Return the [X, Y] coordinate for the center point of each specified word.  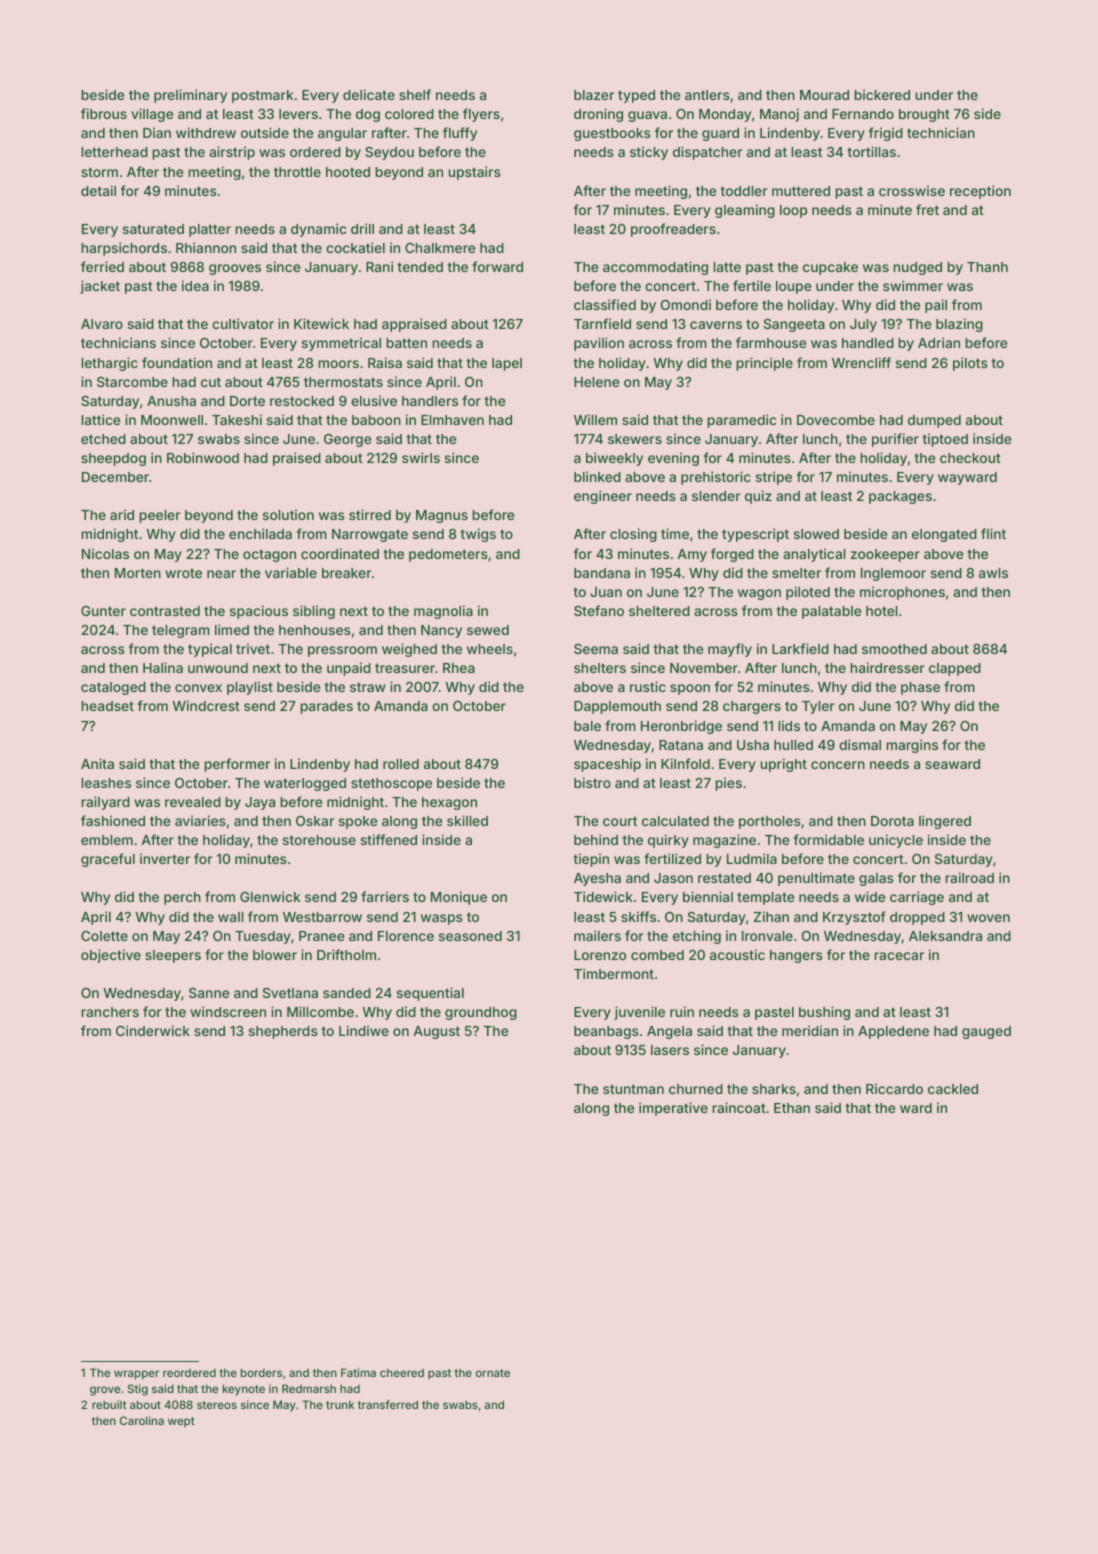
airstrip [232, 153]
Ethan [792, 1108]
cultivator [243, 323]
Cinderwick [153, 1030]
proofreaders [673, 230]
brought [924, 115]
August [437, 1032]
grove [105, 1391]
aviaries [200, 820]
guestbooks [612, 134]
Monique [459, 898]
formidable [829, 839]
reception [980, 192]
